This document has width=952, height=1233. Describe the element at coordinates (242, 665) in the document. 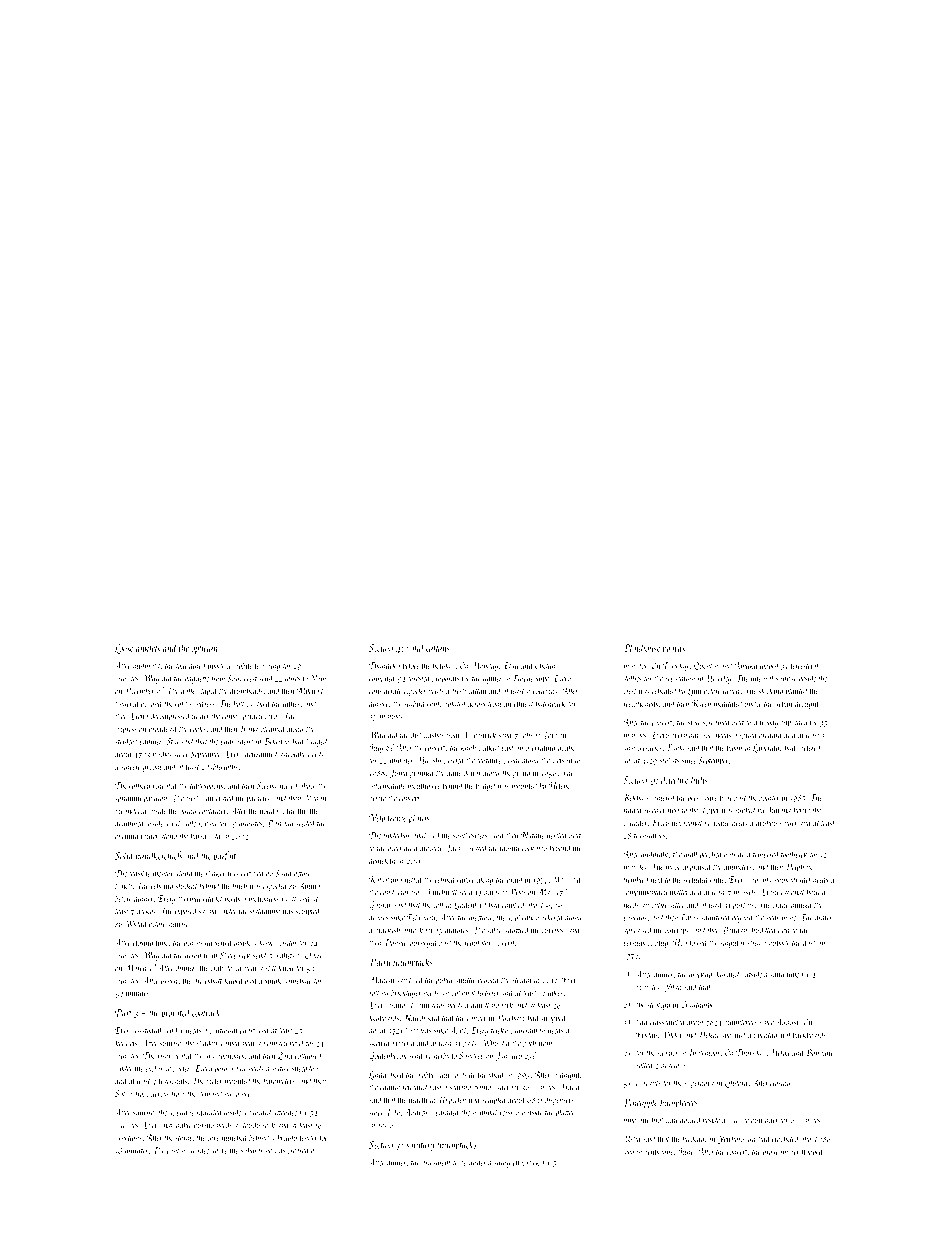

I see `mobile` at that location.
